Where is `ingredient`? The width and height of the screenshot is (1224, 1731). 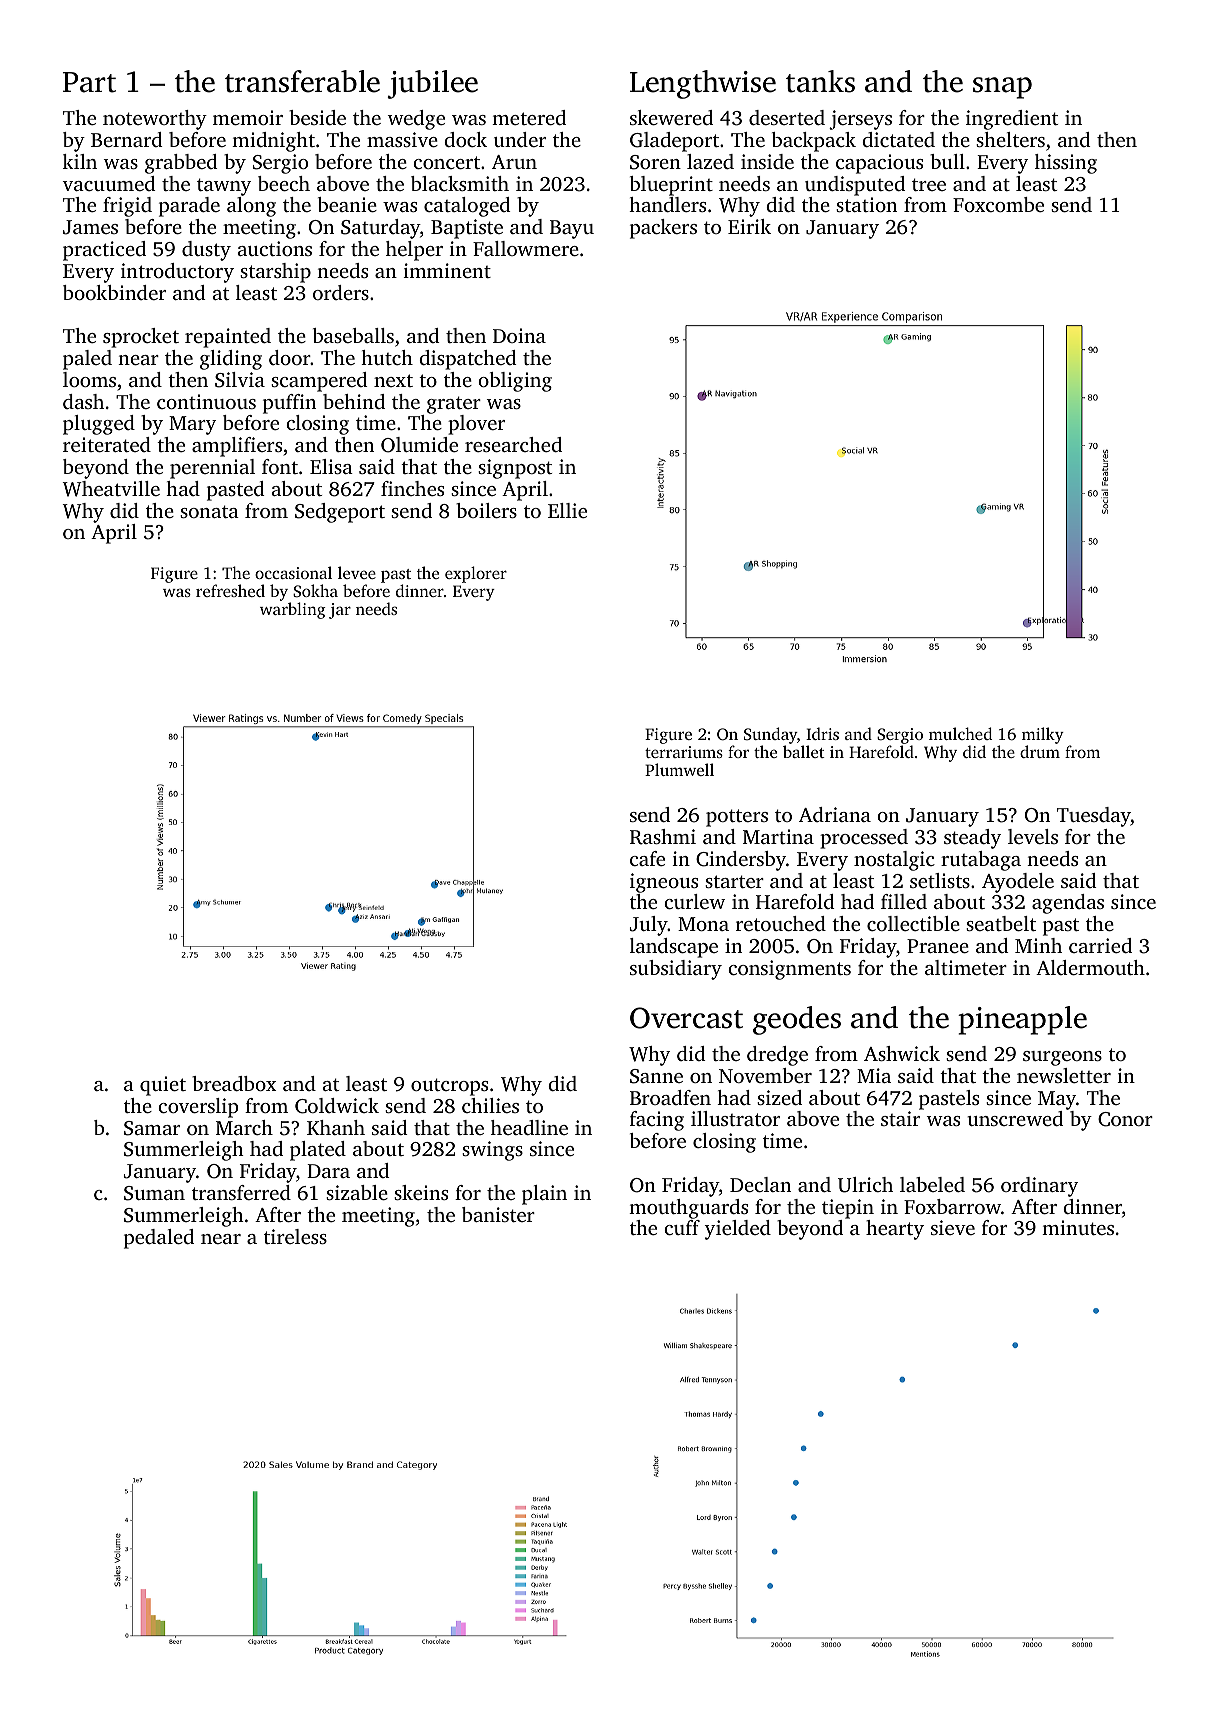
ingredient is located at coordinates (1012, 120).
